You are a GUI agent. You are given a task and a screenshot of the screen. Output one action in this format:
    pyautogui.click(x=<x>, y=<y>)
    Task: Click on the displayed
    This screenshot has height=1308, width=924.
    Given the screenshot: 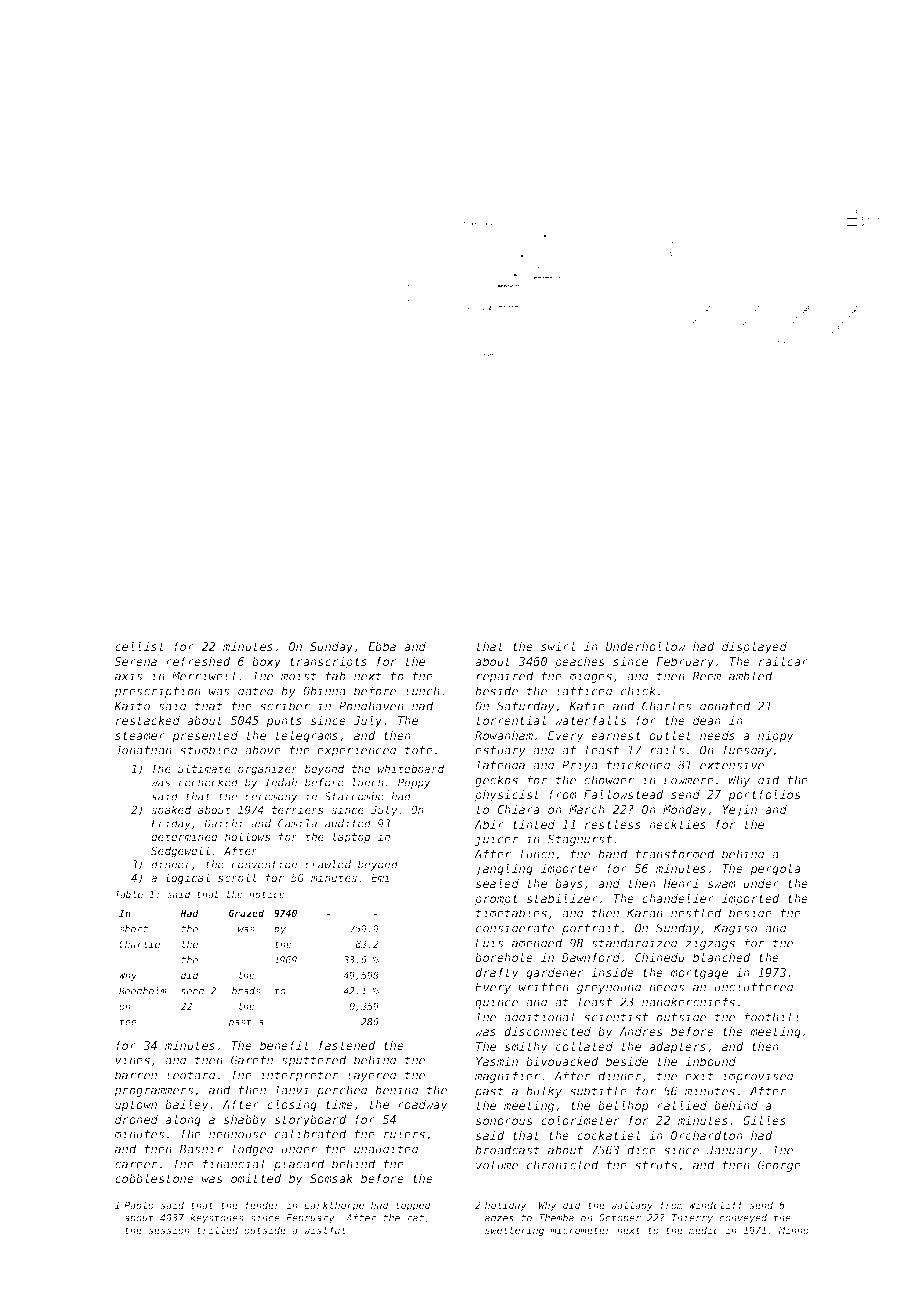 What is the action you would take?
    pyautogui.click(x=754, y=648)
